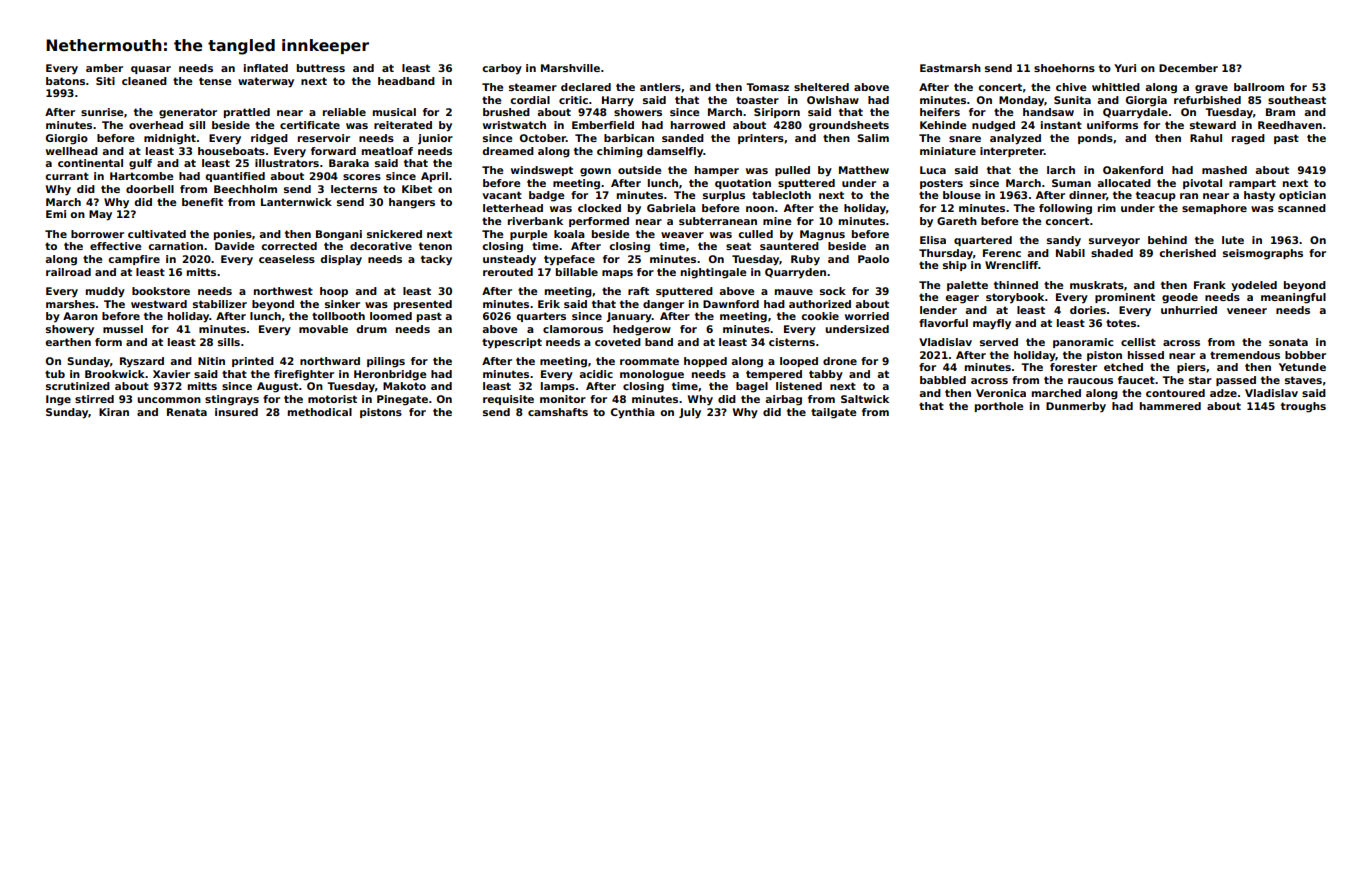 The height and width of the screenshot is (887, 1372). I want to click on campfire, so click(134, 260).
